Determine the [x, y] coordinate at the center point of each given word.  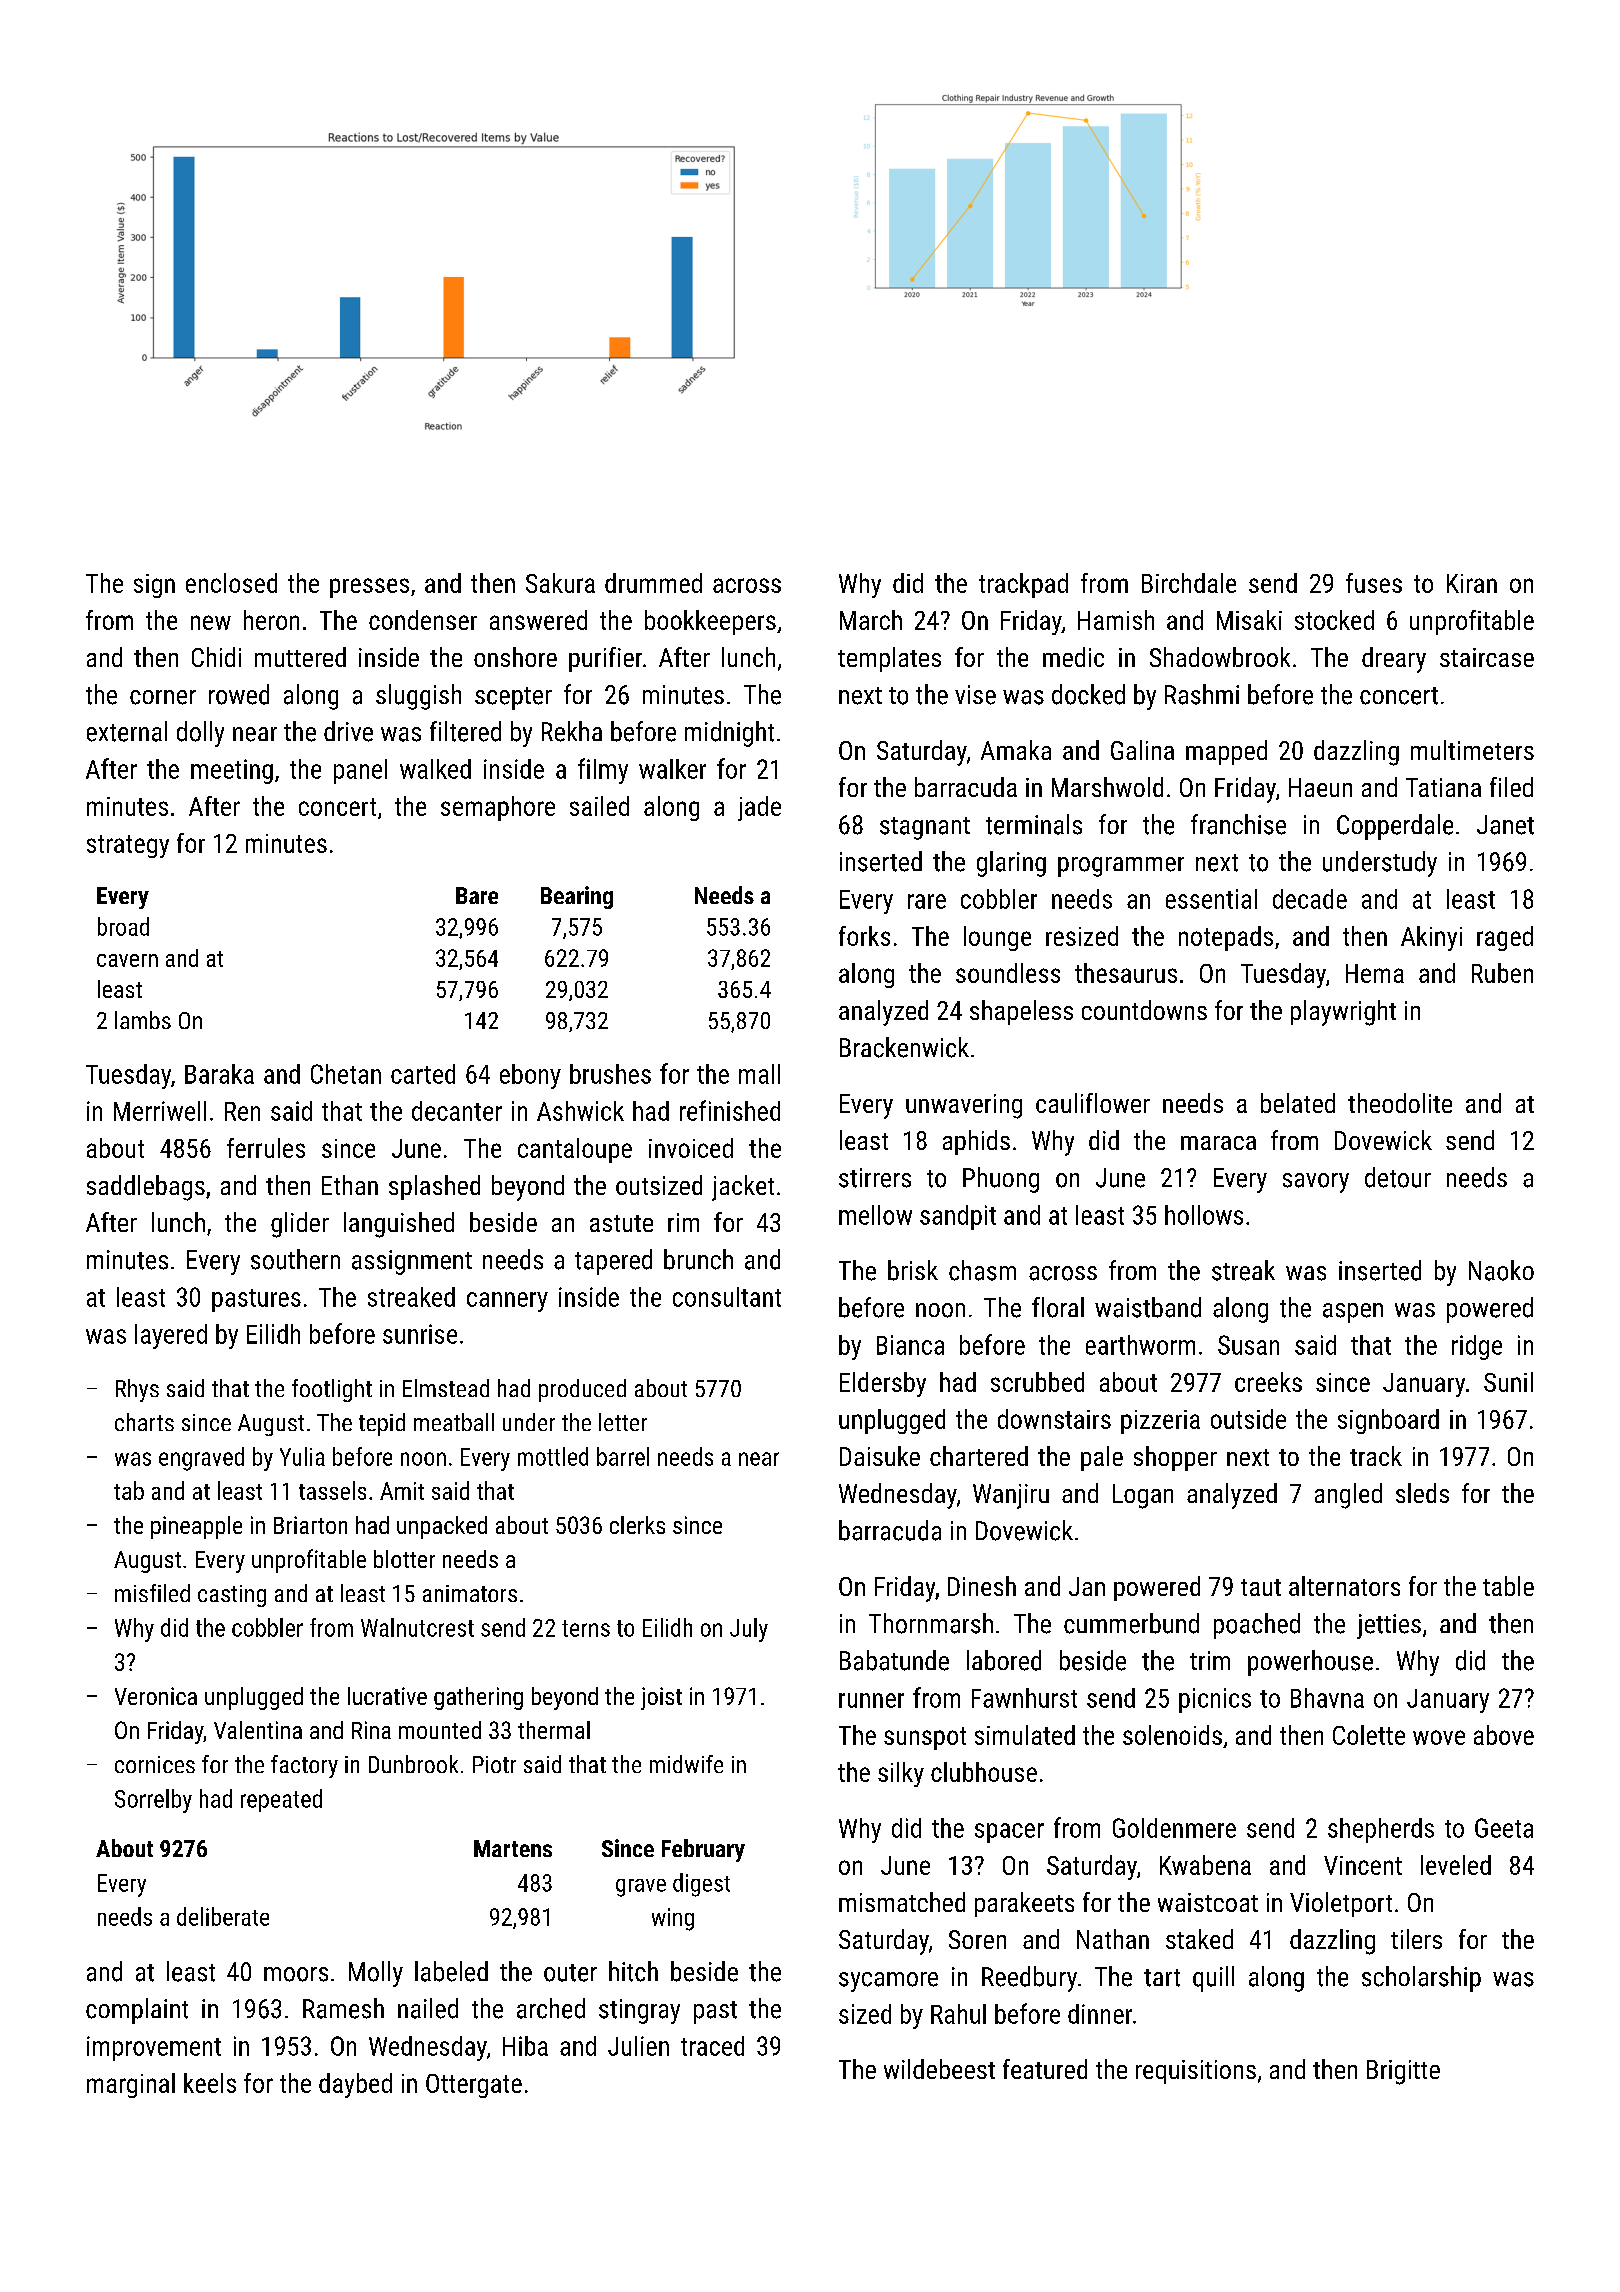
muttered [300, 657]
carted [423, 1074]
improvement [154, 2048]
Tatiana [1443, 787]
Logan [1143, 1496]
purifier [605, 659]
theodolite [1400, 1103]
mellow [875, 1215]
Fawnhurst [1024, 1698]
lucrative [387, 1696]
